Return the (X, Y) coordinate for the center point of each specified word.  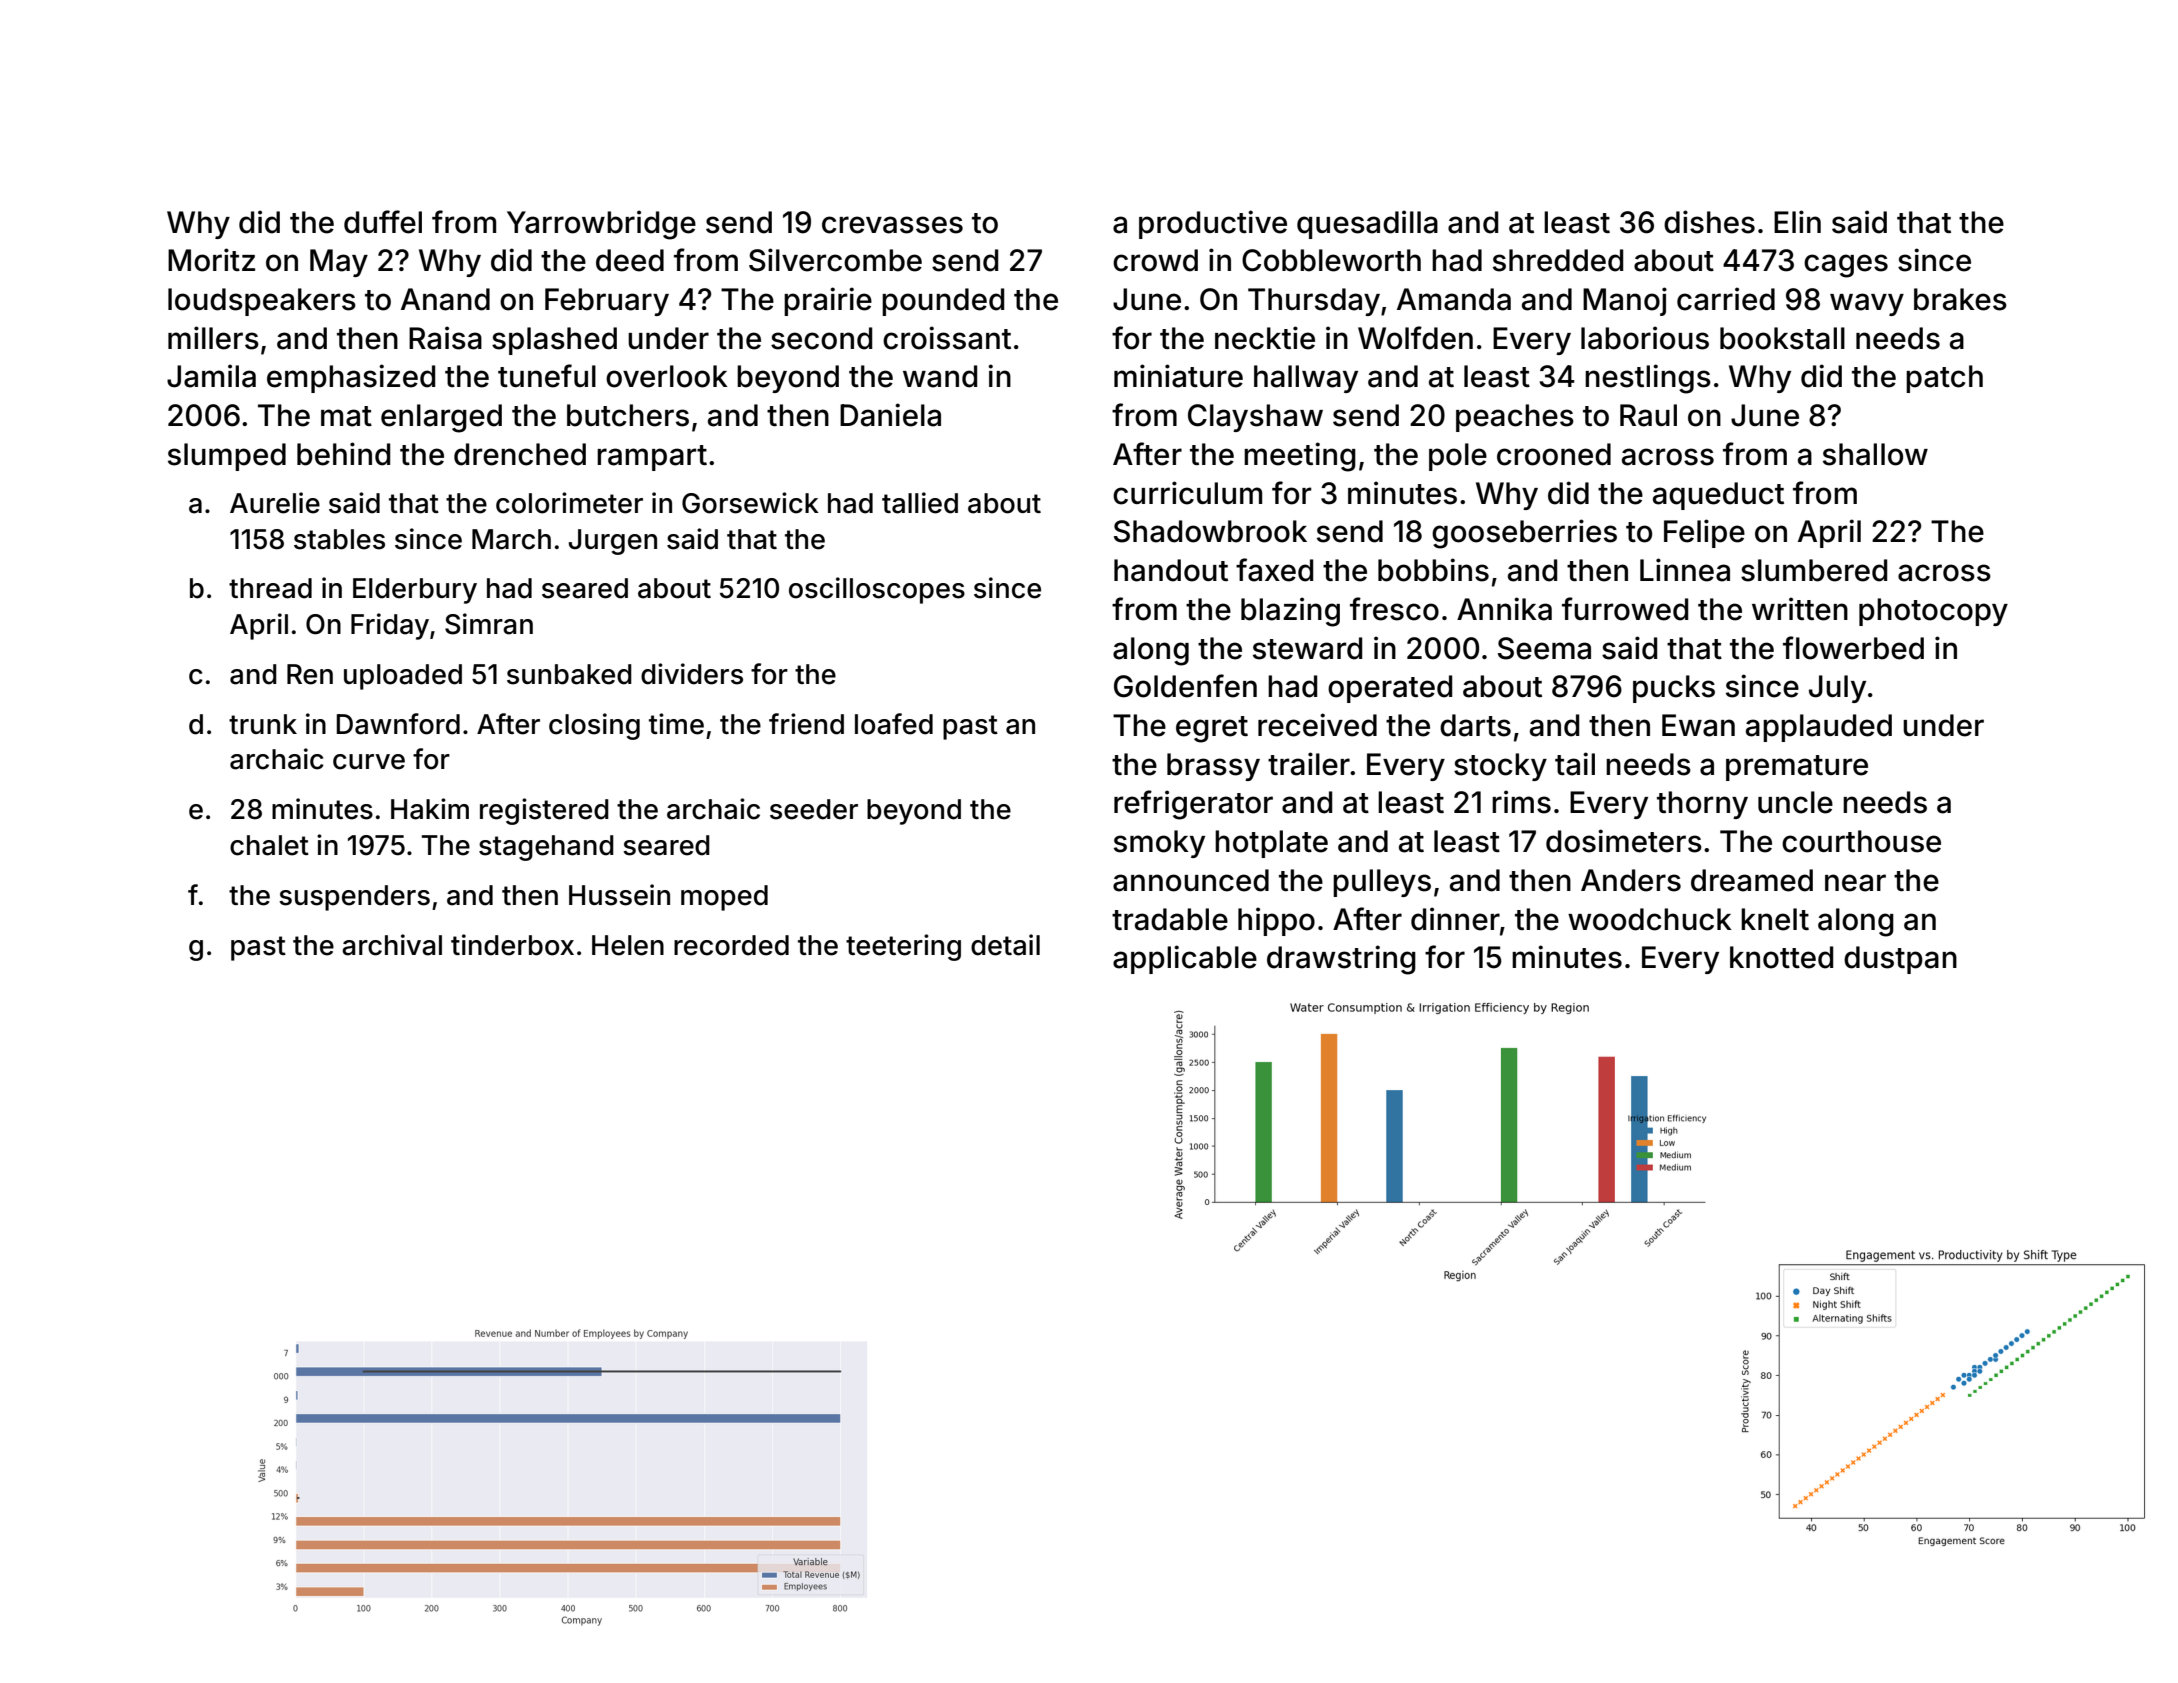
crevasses (892, 225)
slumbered (1814, 570)
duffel (383, 222)
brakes (1960, 299)
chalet (269, 845)
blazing (1290, 612)
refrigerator (1193, 805)
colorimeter (569, 503)
